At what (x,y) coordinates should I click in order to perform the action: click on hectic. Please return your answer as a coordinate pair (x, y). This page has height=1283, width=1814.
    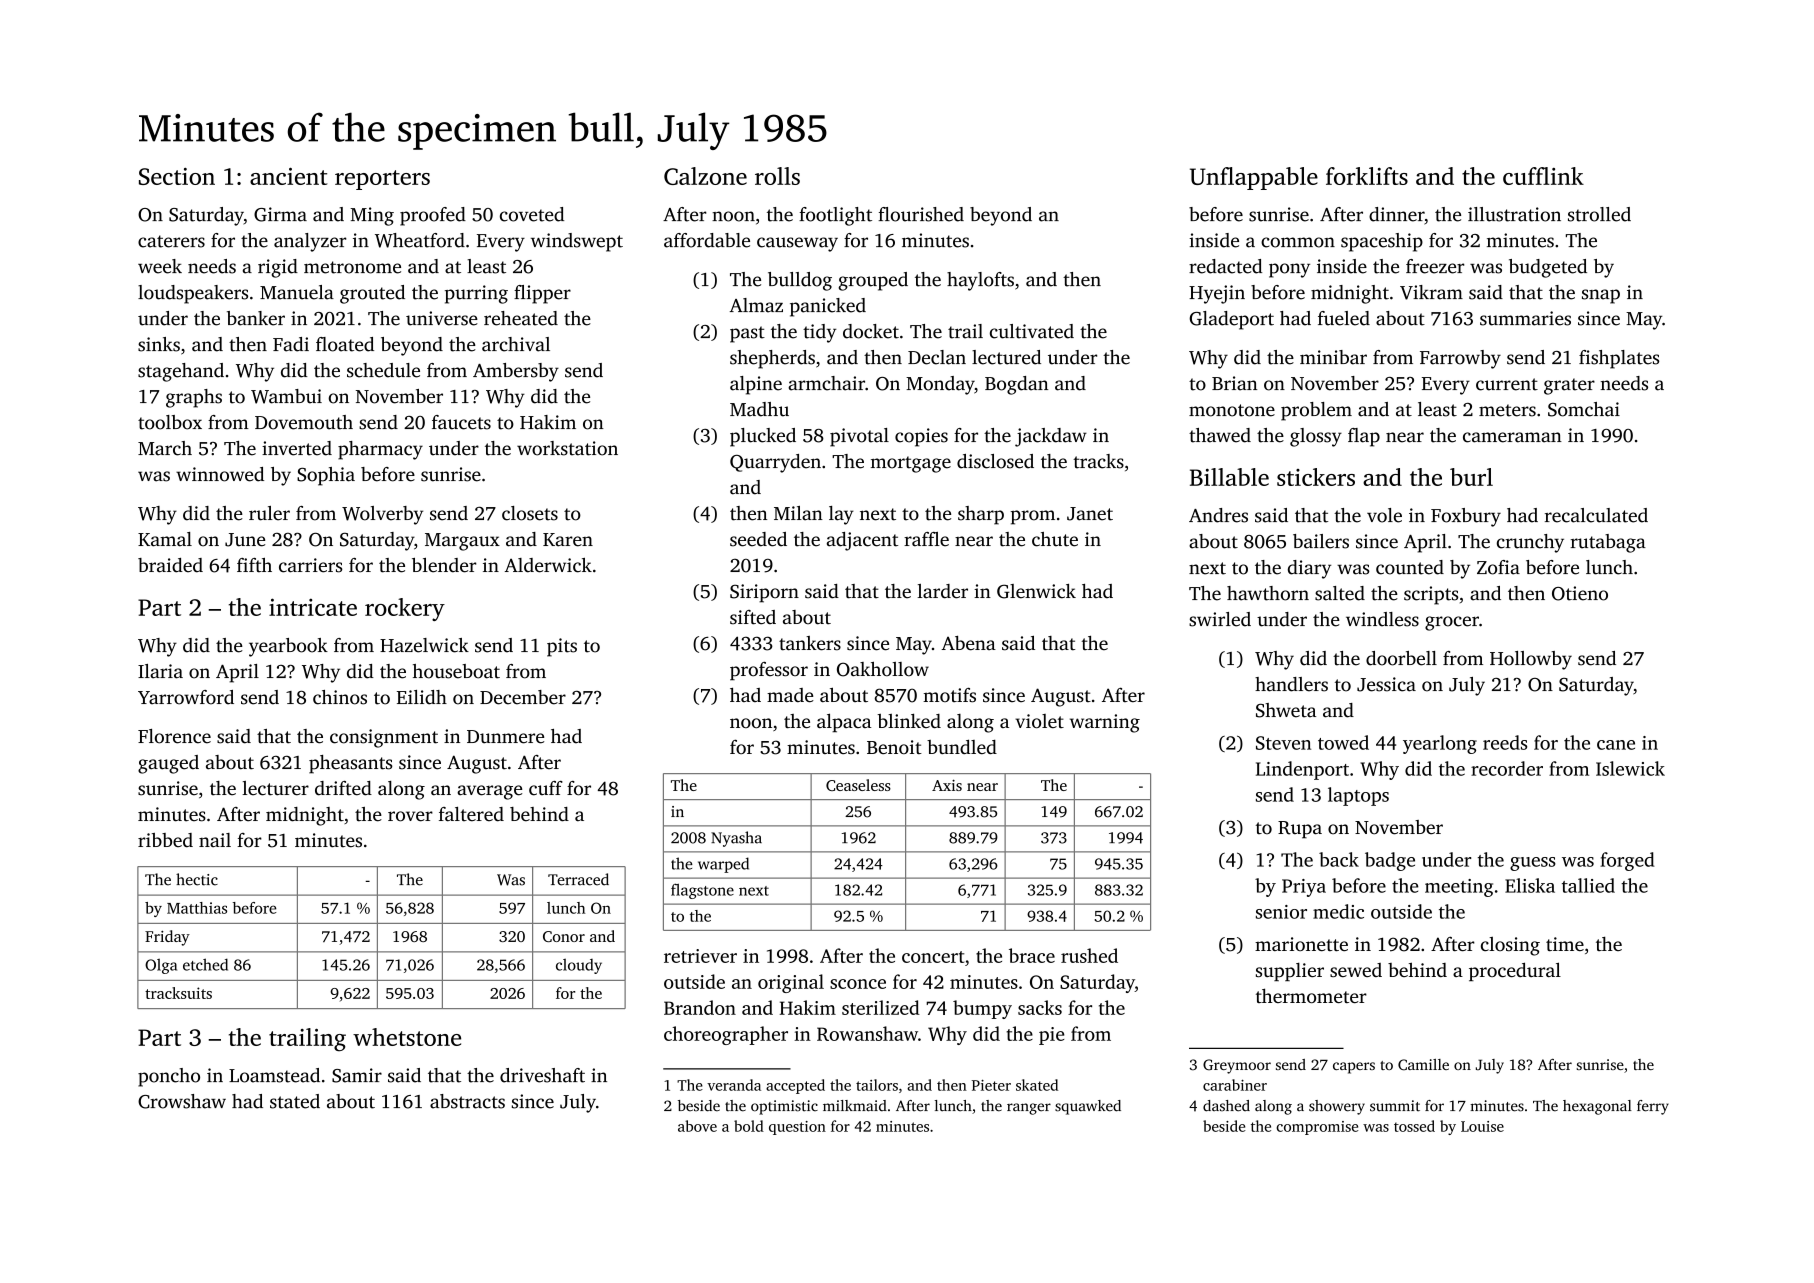
    Looking at the image, I should click on (197, 879).
